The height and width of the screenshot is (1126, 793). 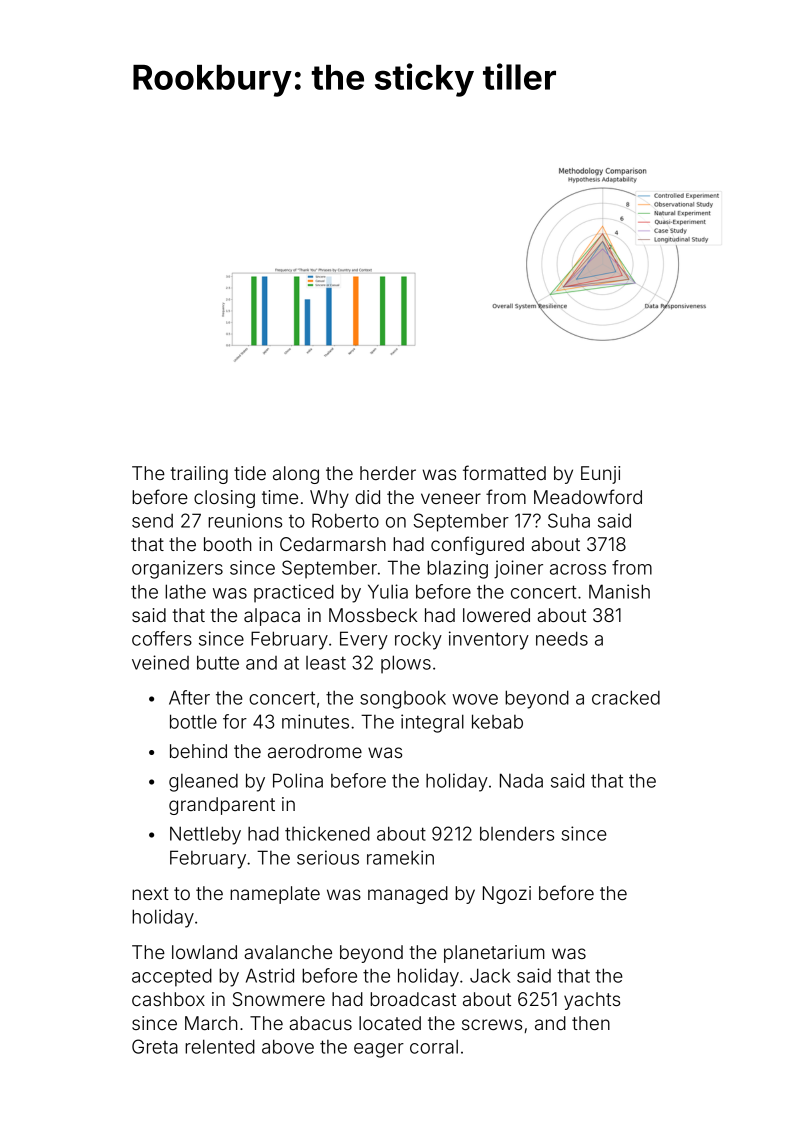 What do you see at coordinates (626, 697) in the screenshot?
I see `cracked` at bounding box center [626, 697].
